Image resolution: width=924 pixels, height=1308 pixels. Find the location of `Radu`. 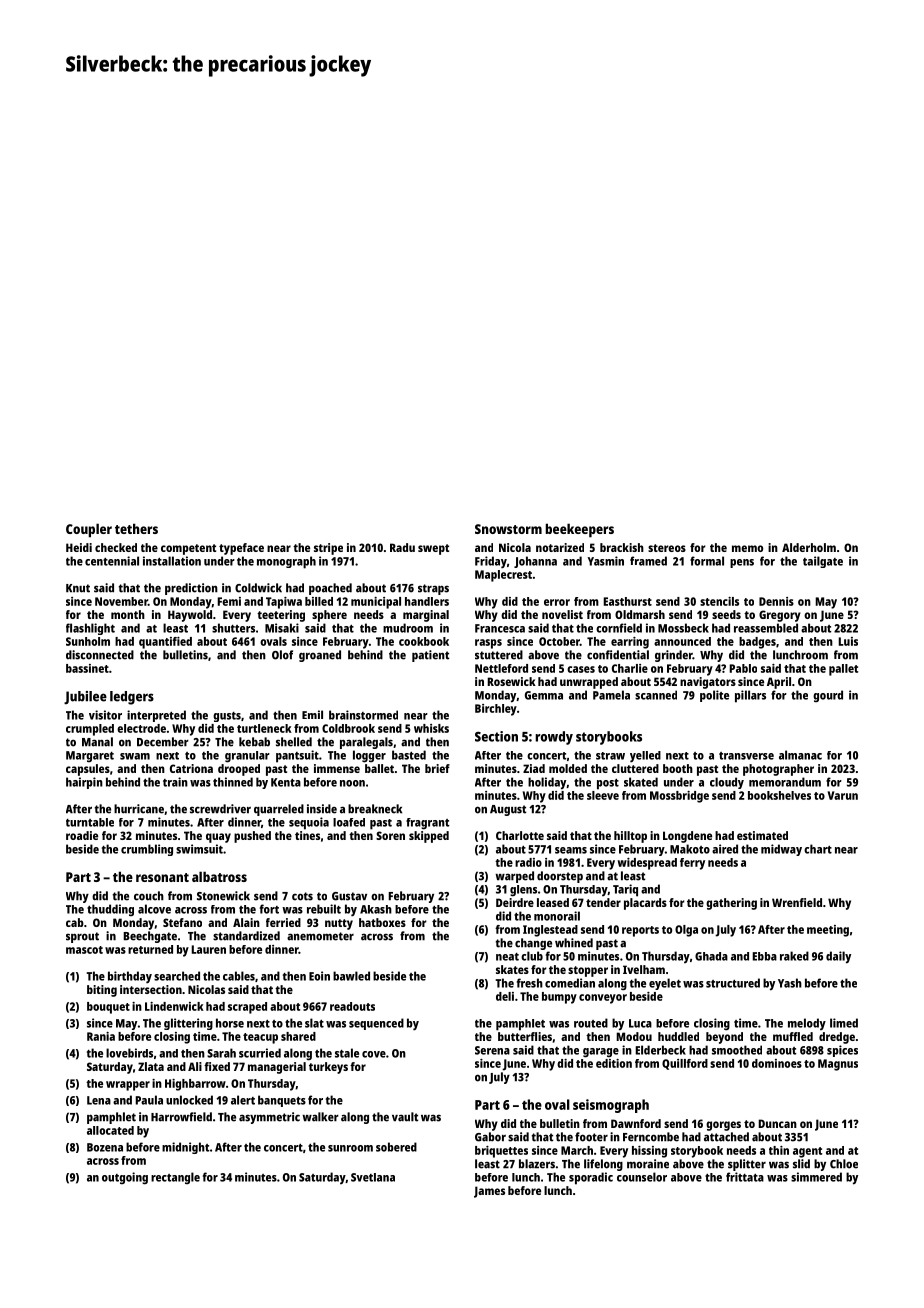

Radu is located at coordinates (402, 547).
